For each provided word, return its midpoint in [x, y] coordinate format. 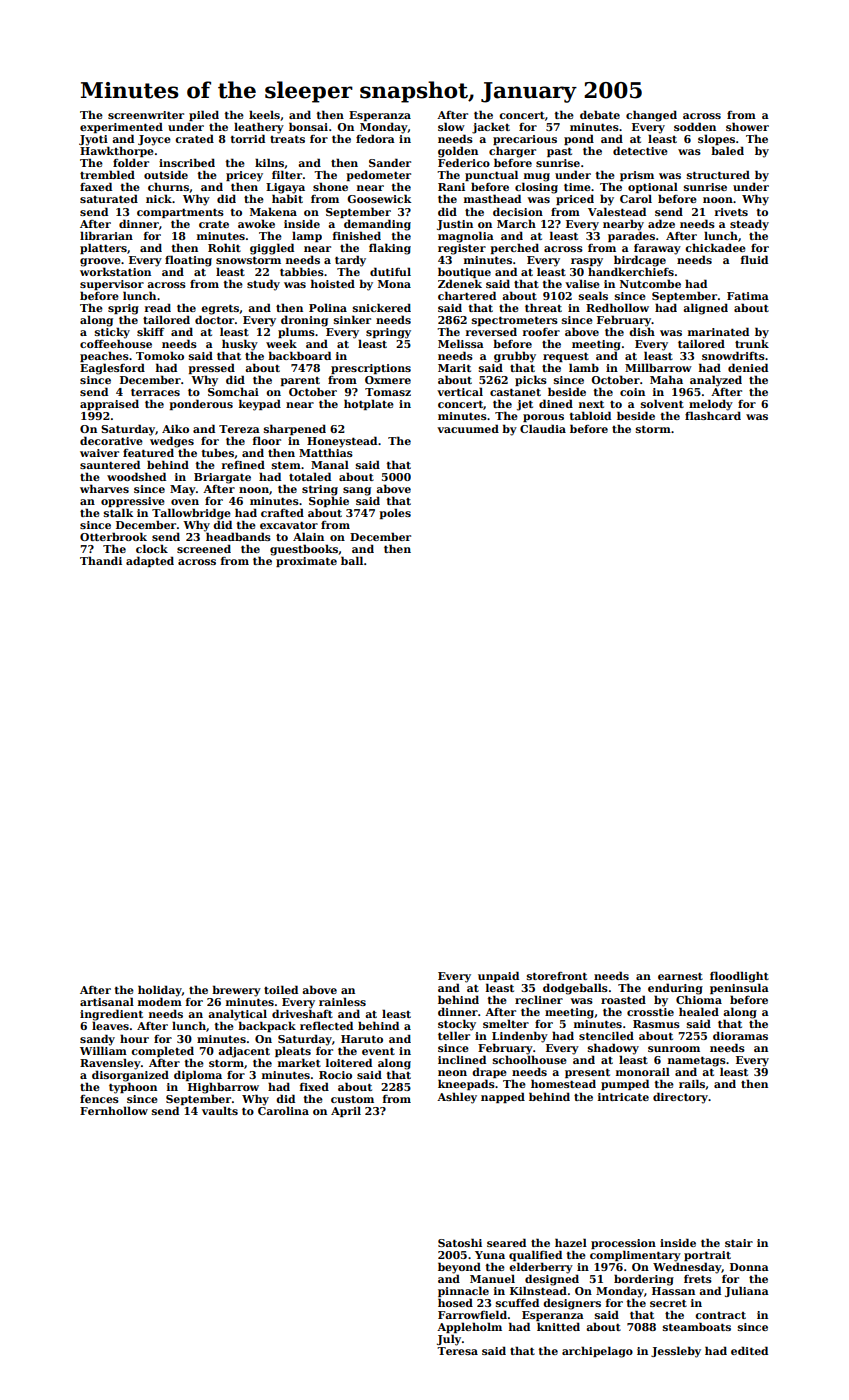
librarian [106, 235]
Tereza [239, 429]
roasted [623, 999]
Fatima [748, 296]
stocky [457, 1025]
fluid [754, 259]
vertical [460, 391]
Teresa [457, 1351]
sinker [352, 319]
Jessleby [676, 1352]
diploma [198, 1075]
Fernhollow [114, 1110]
